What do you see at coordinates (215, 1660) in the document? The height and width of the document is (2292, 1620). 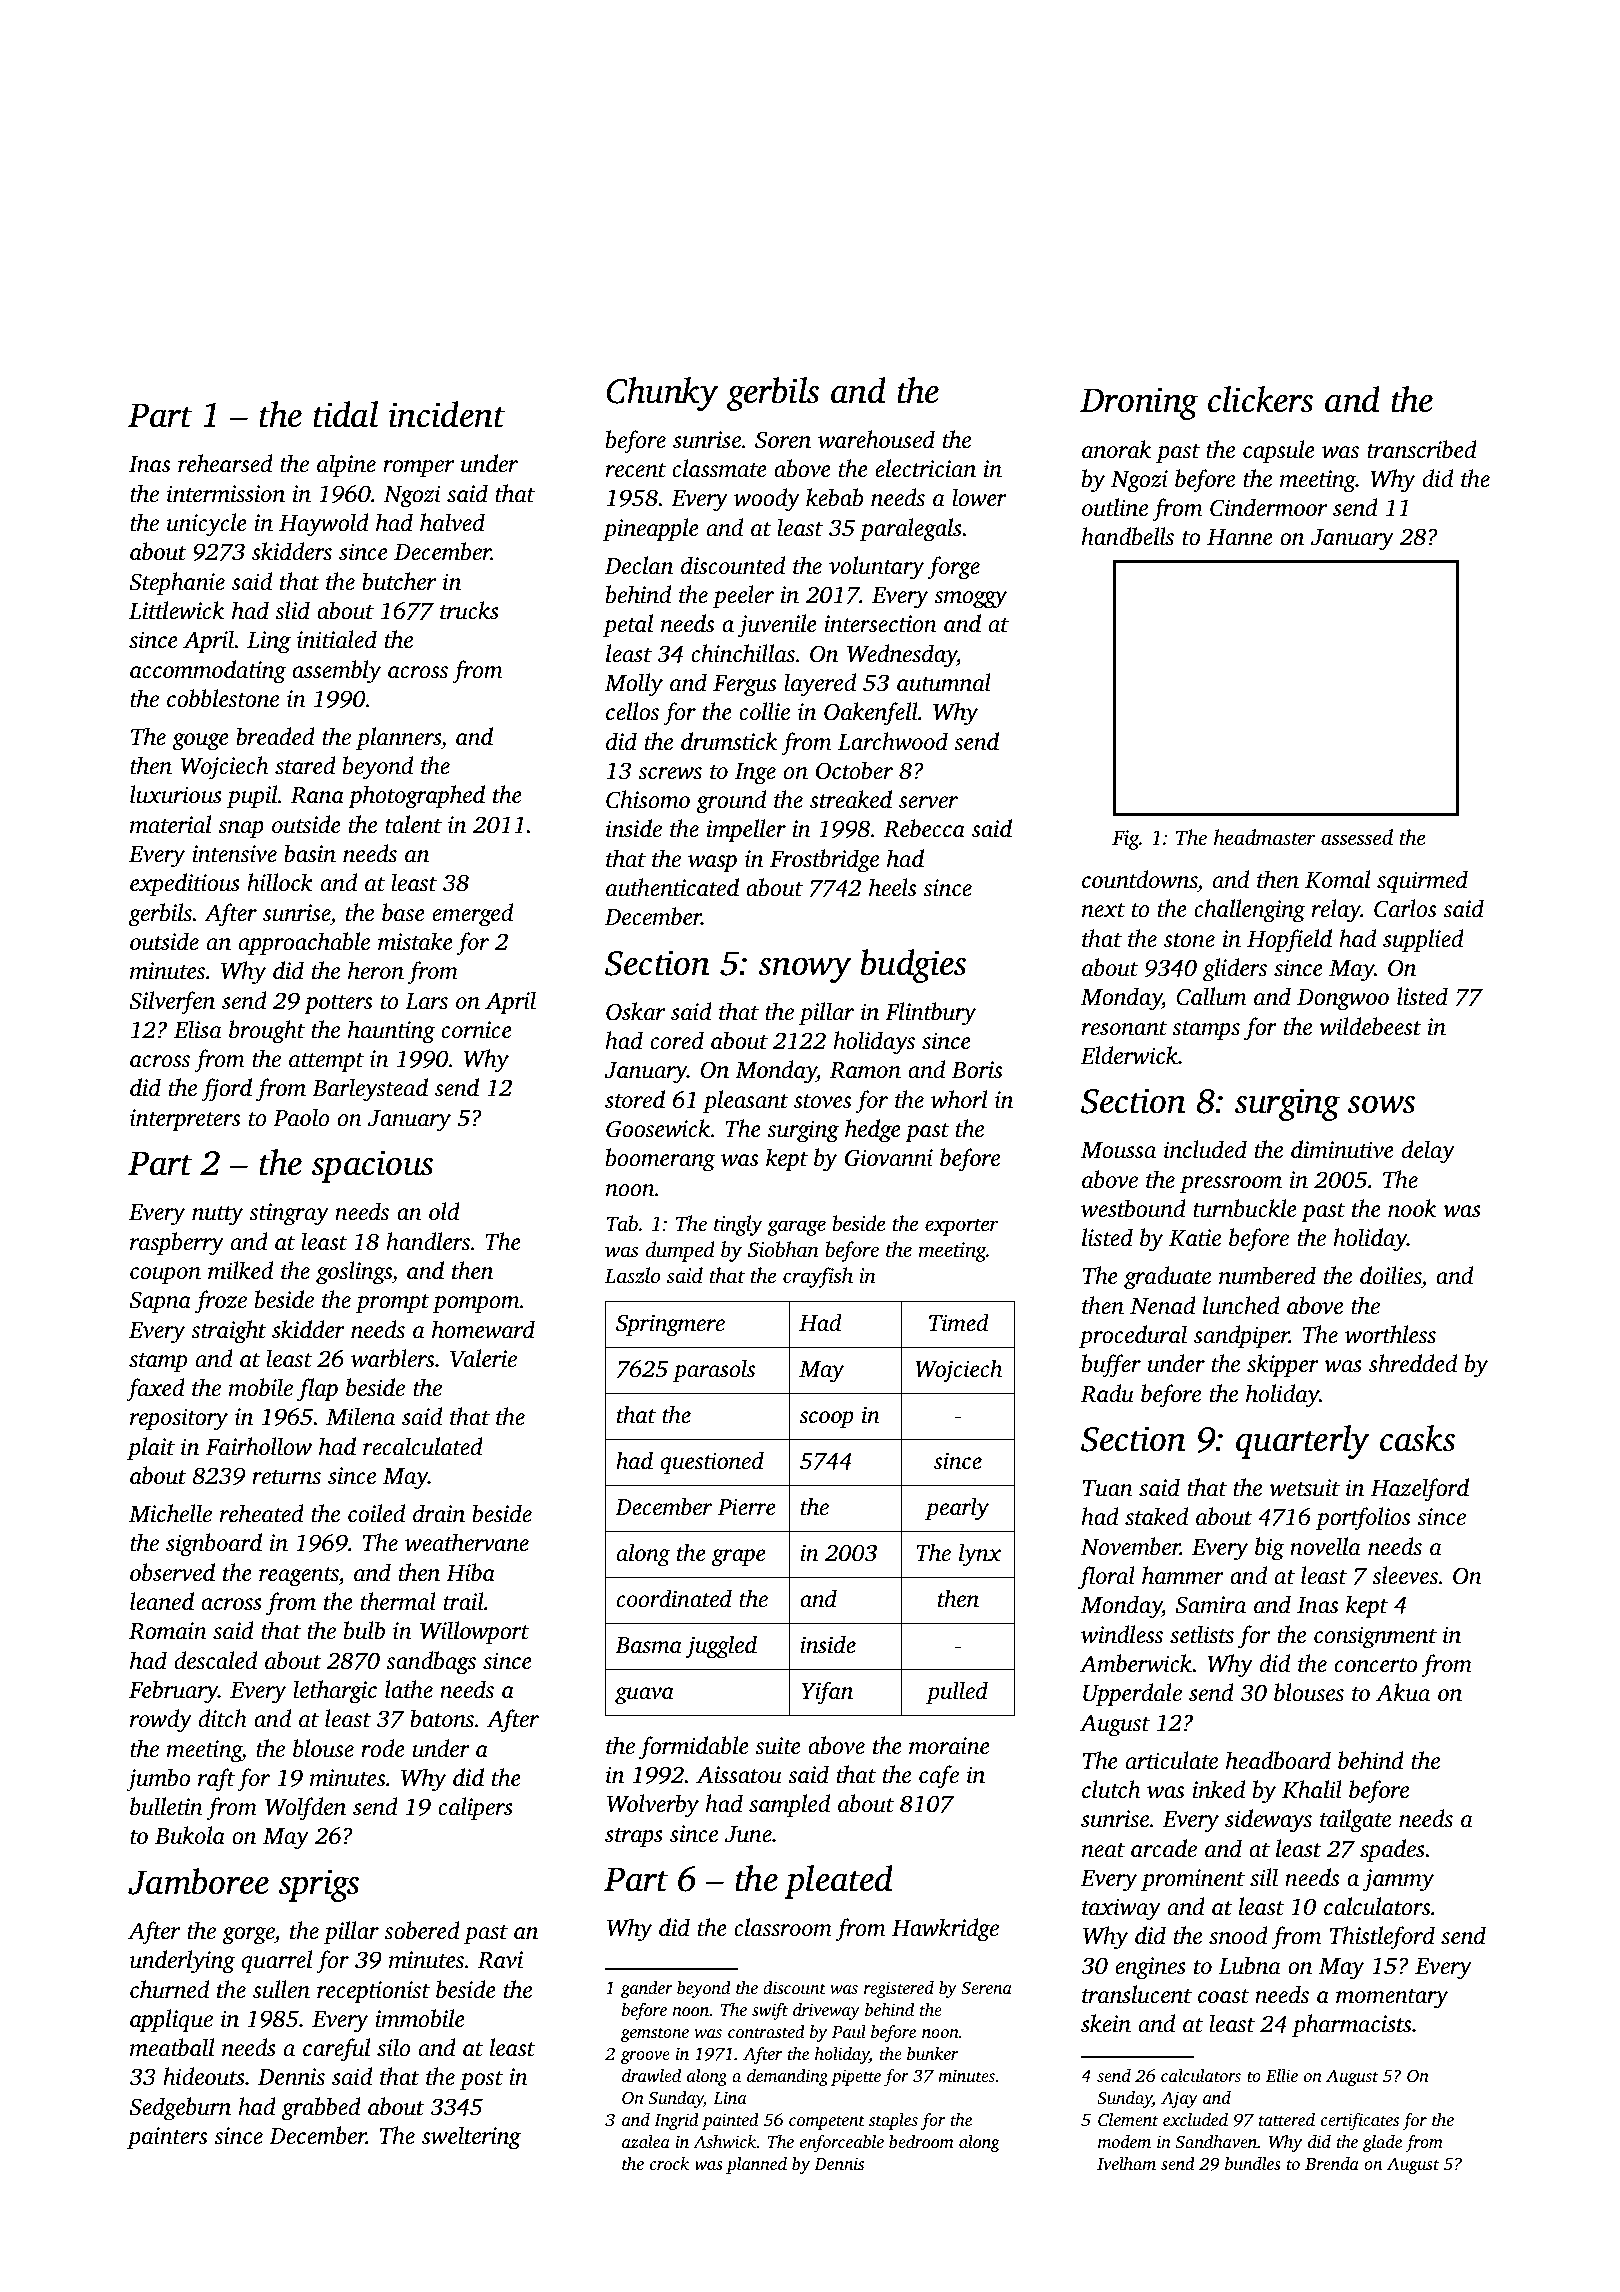 I see `descaled` at bounding box center [215, 1660].
